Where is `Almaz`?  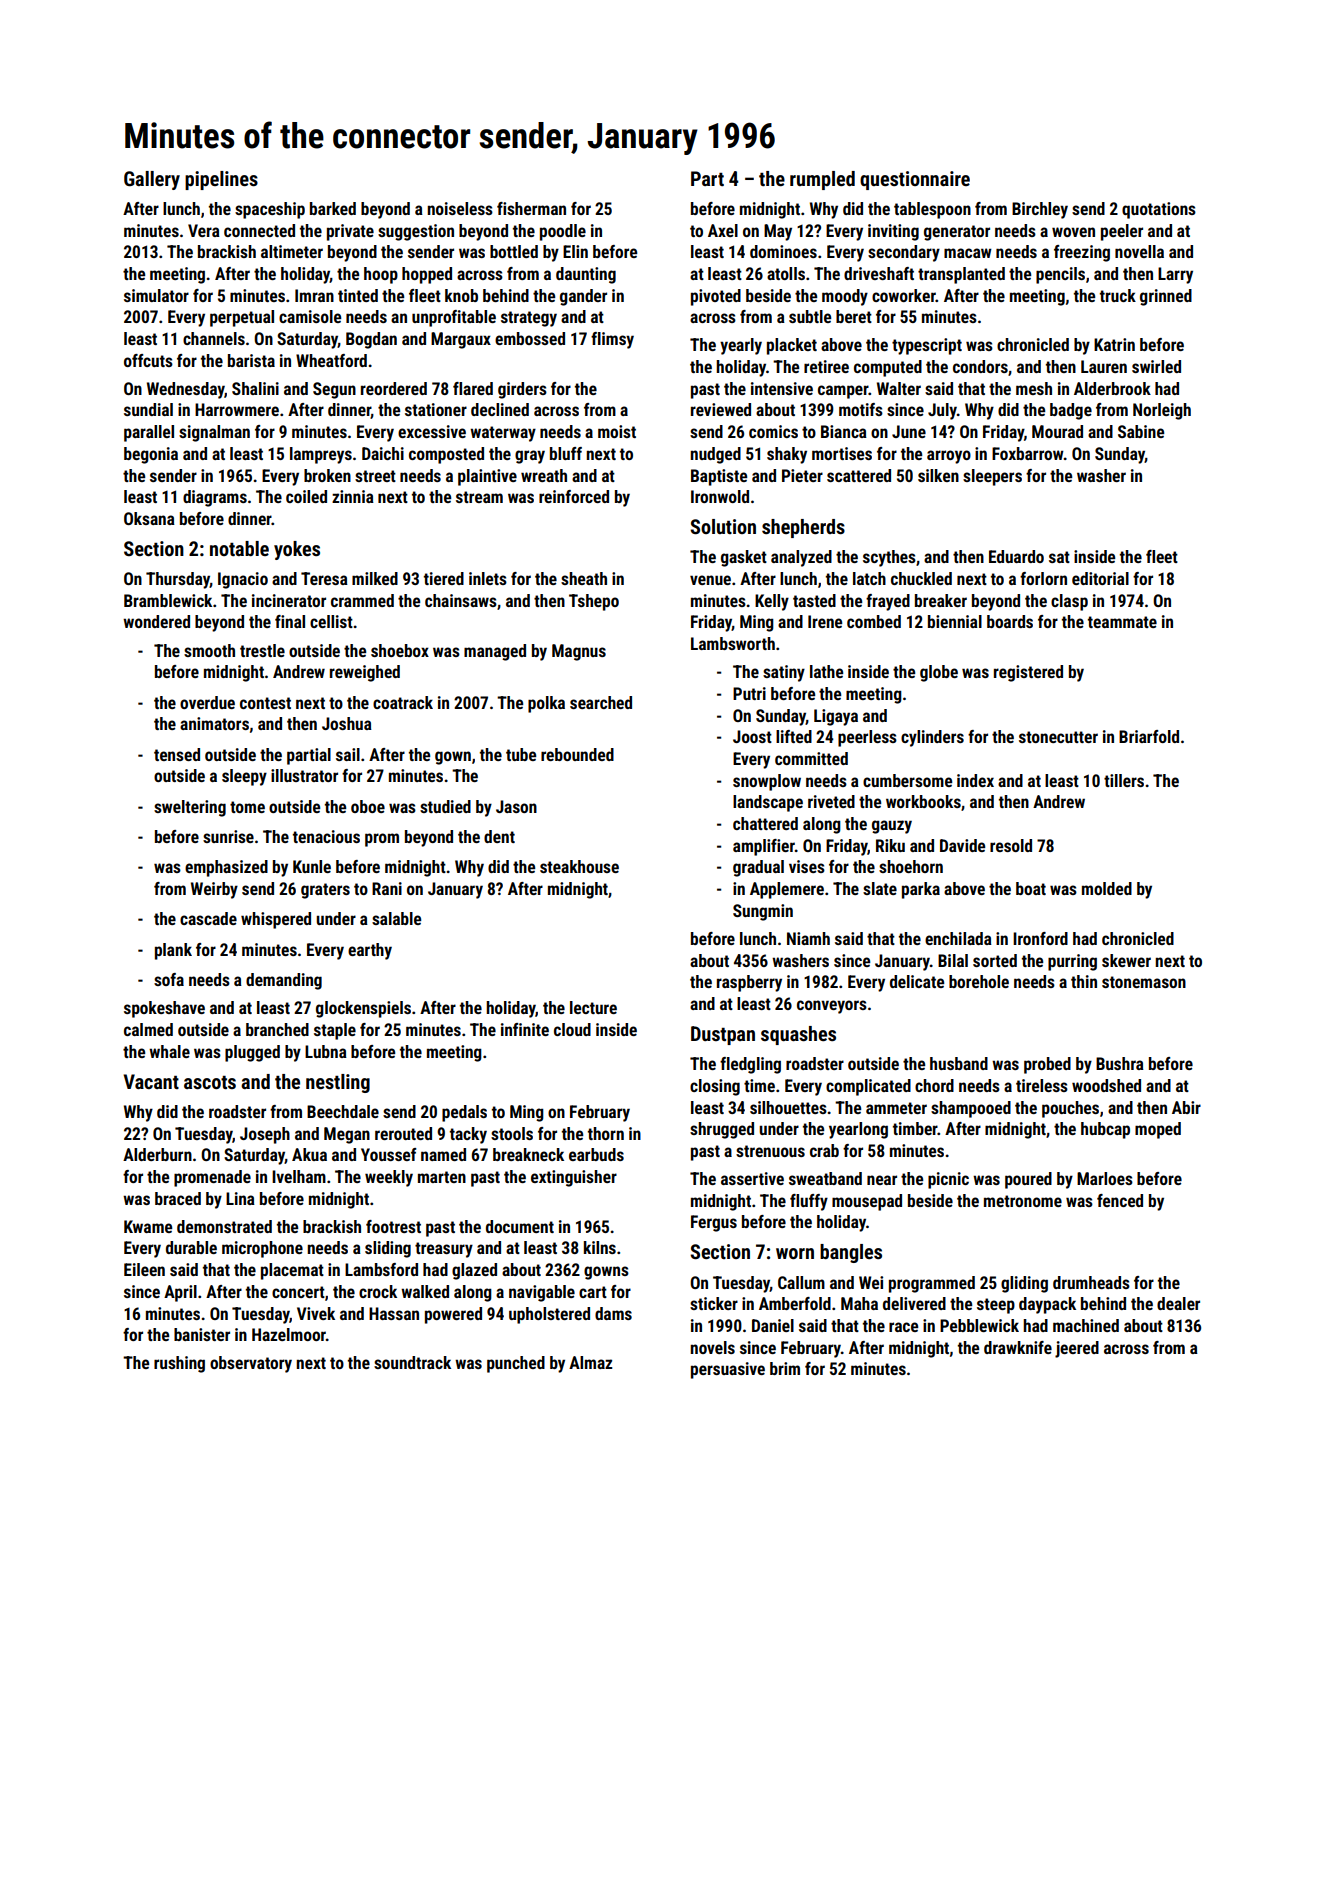
Almaz is located at coordinates (590, 1362).
